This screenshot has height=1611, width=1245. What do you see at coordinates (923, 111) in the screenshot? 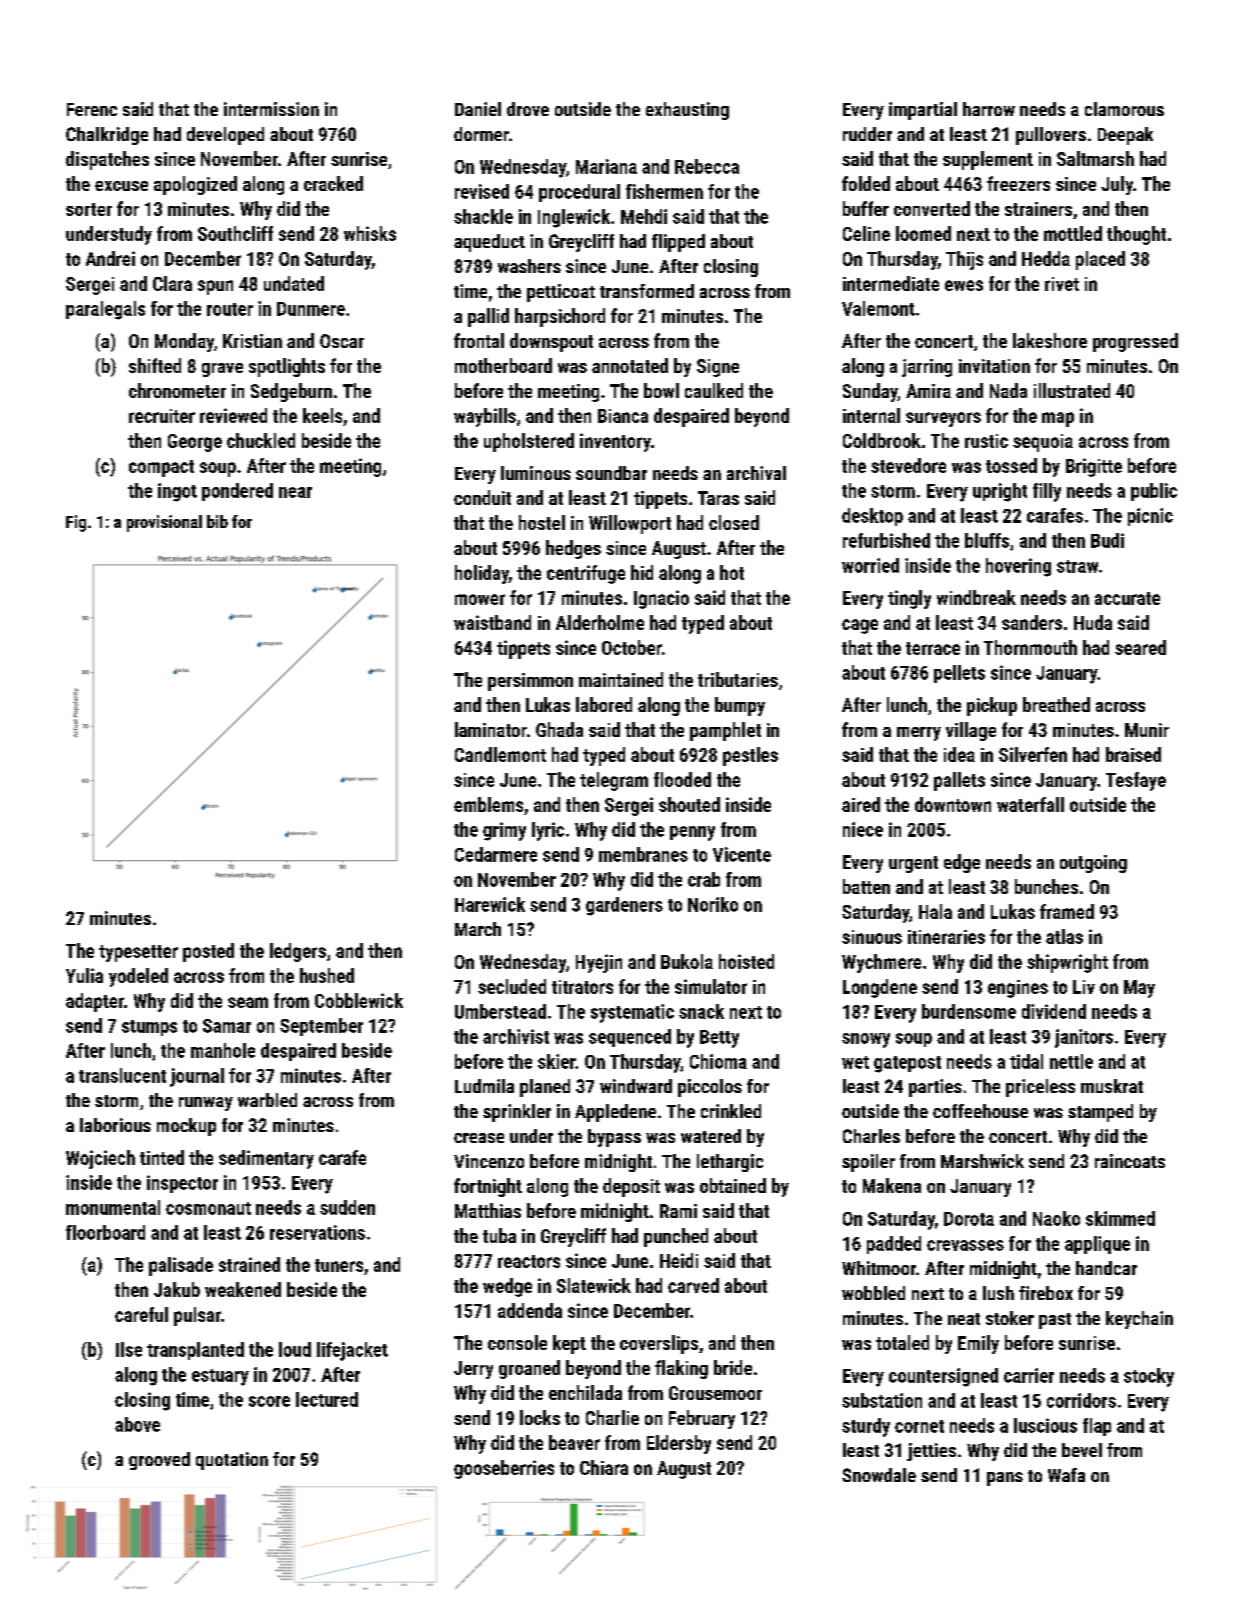
I see `impartial` at bounding box center [923, 111].
